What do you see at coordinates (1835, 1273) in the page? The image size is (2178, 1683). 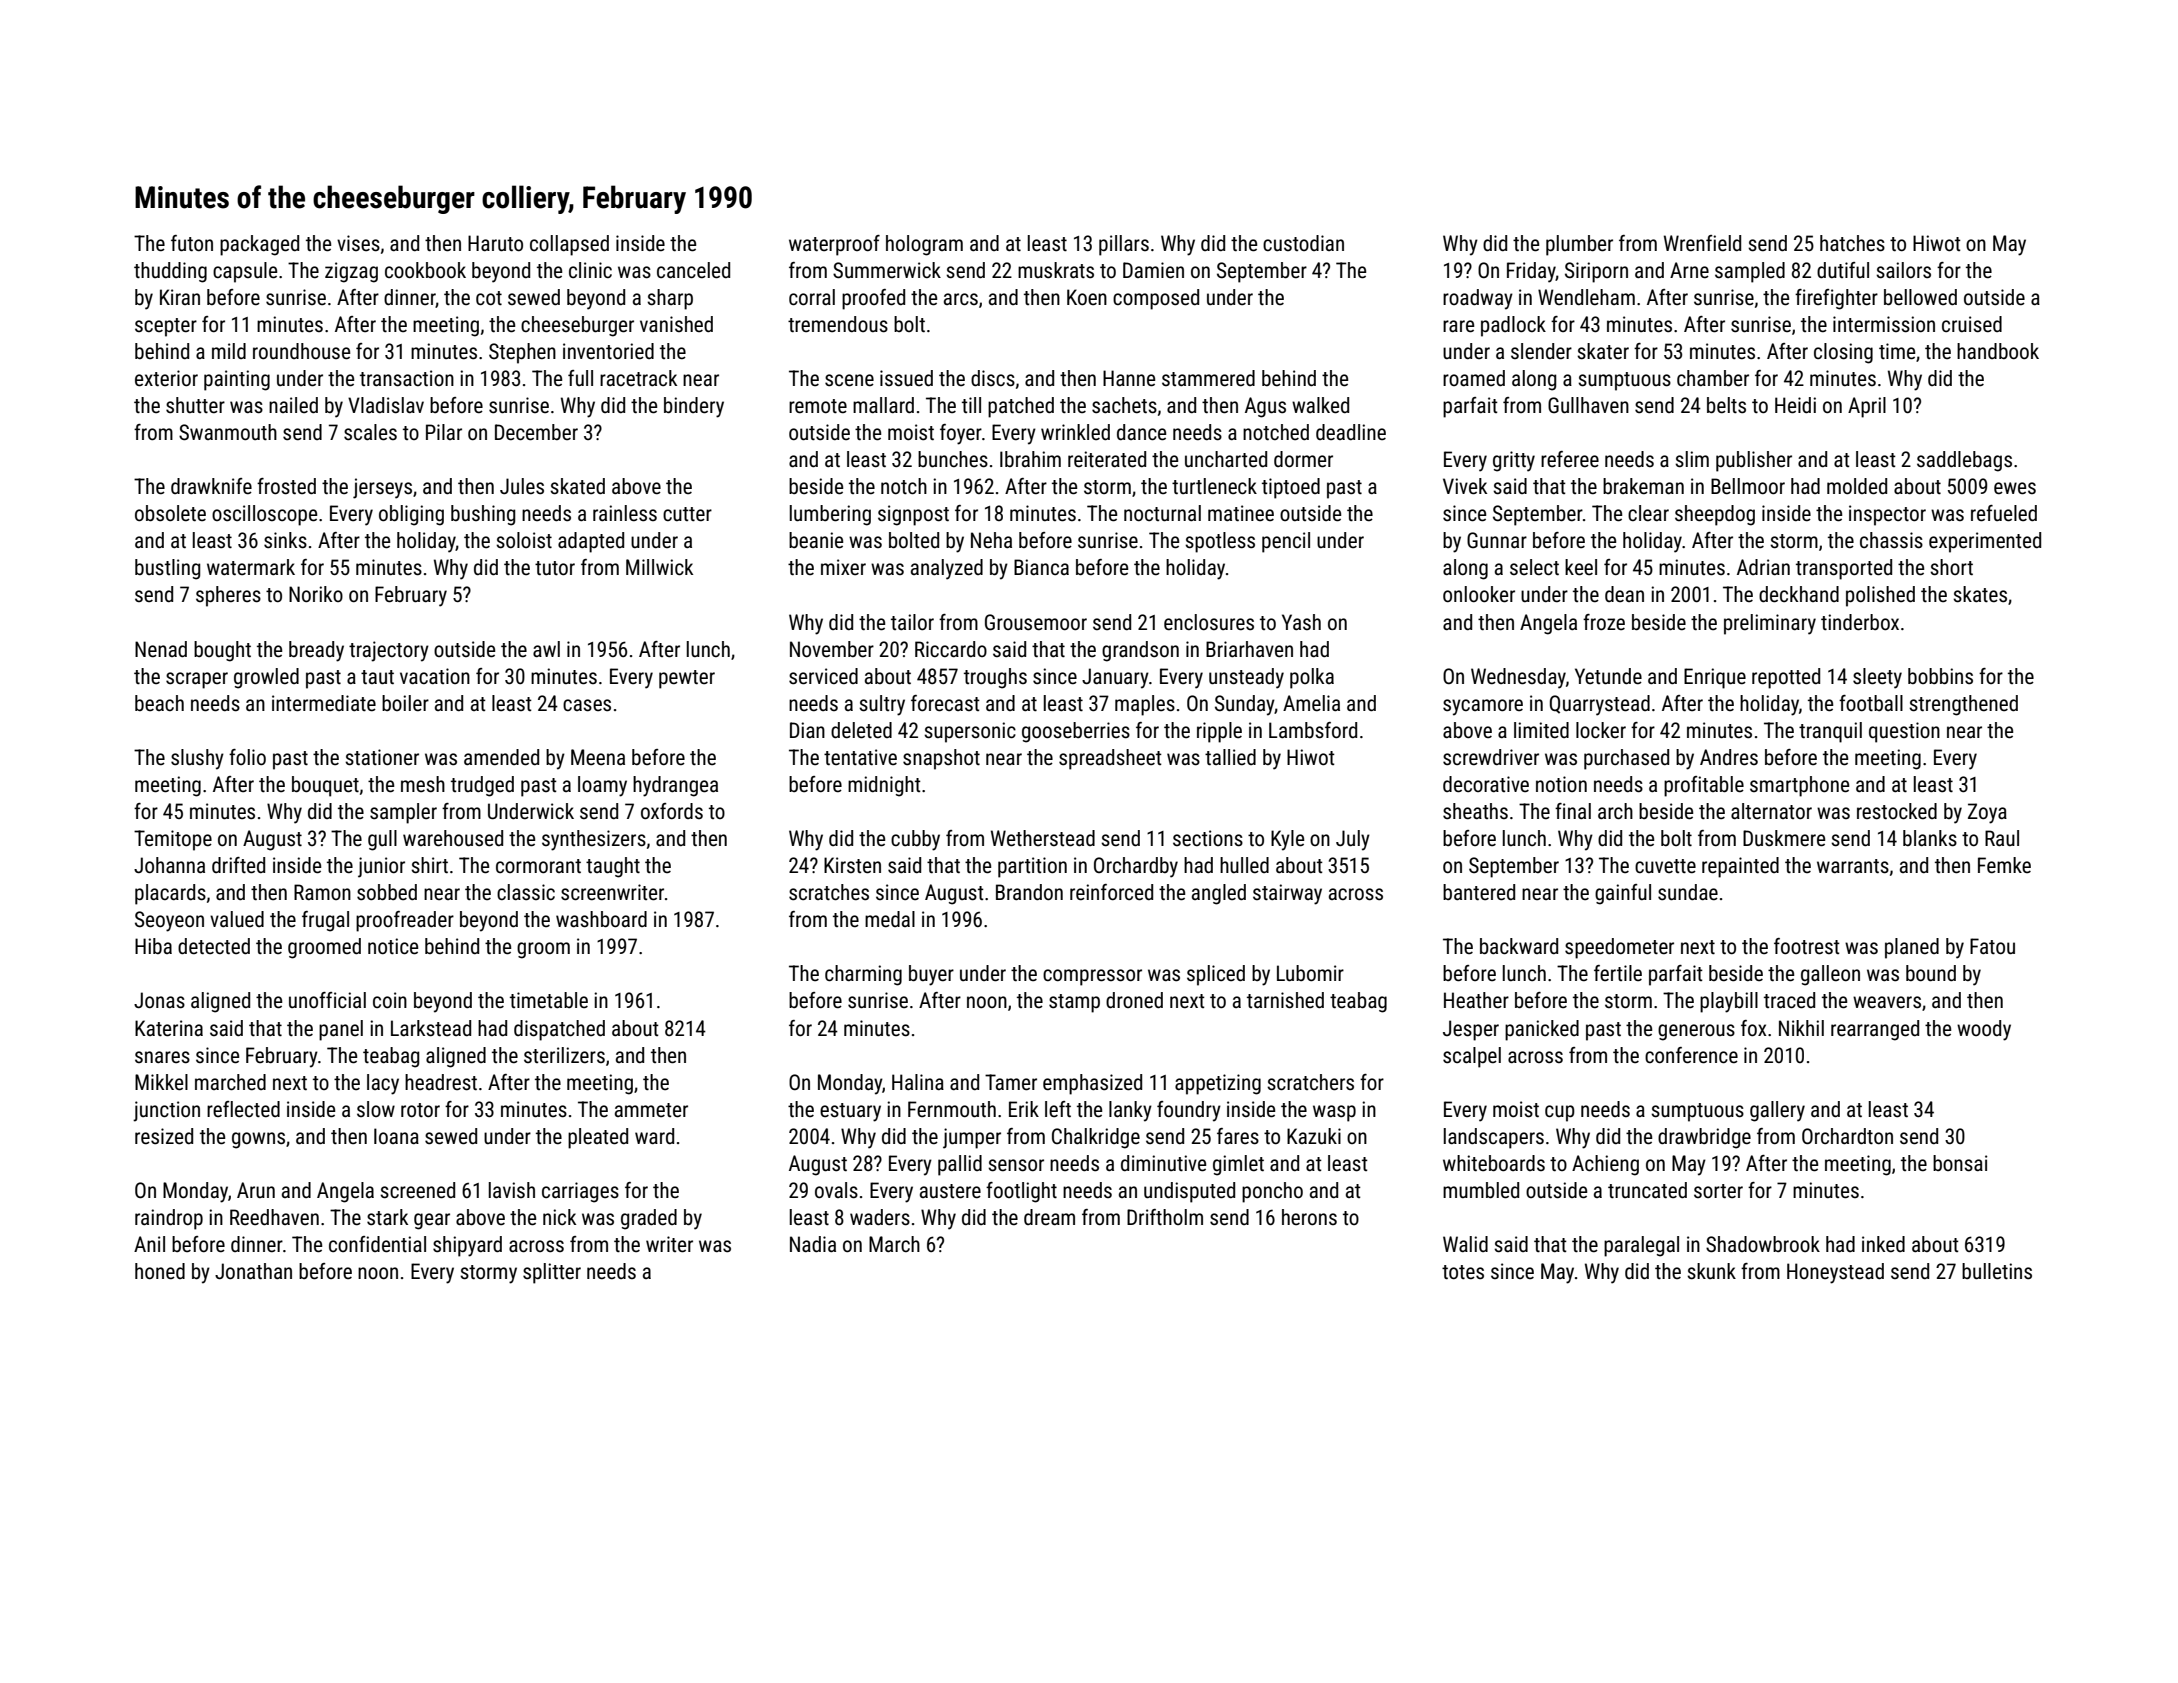 I see `Honeystead` at bounding box center [1835, 1273].
